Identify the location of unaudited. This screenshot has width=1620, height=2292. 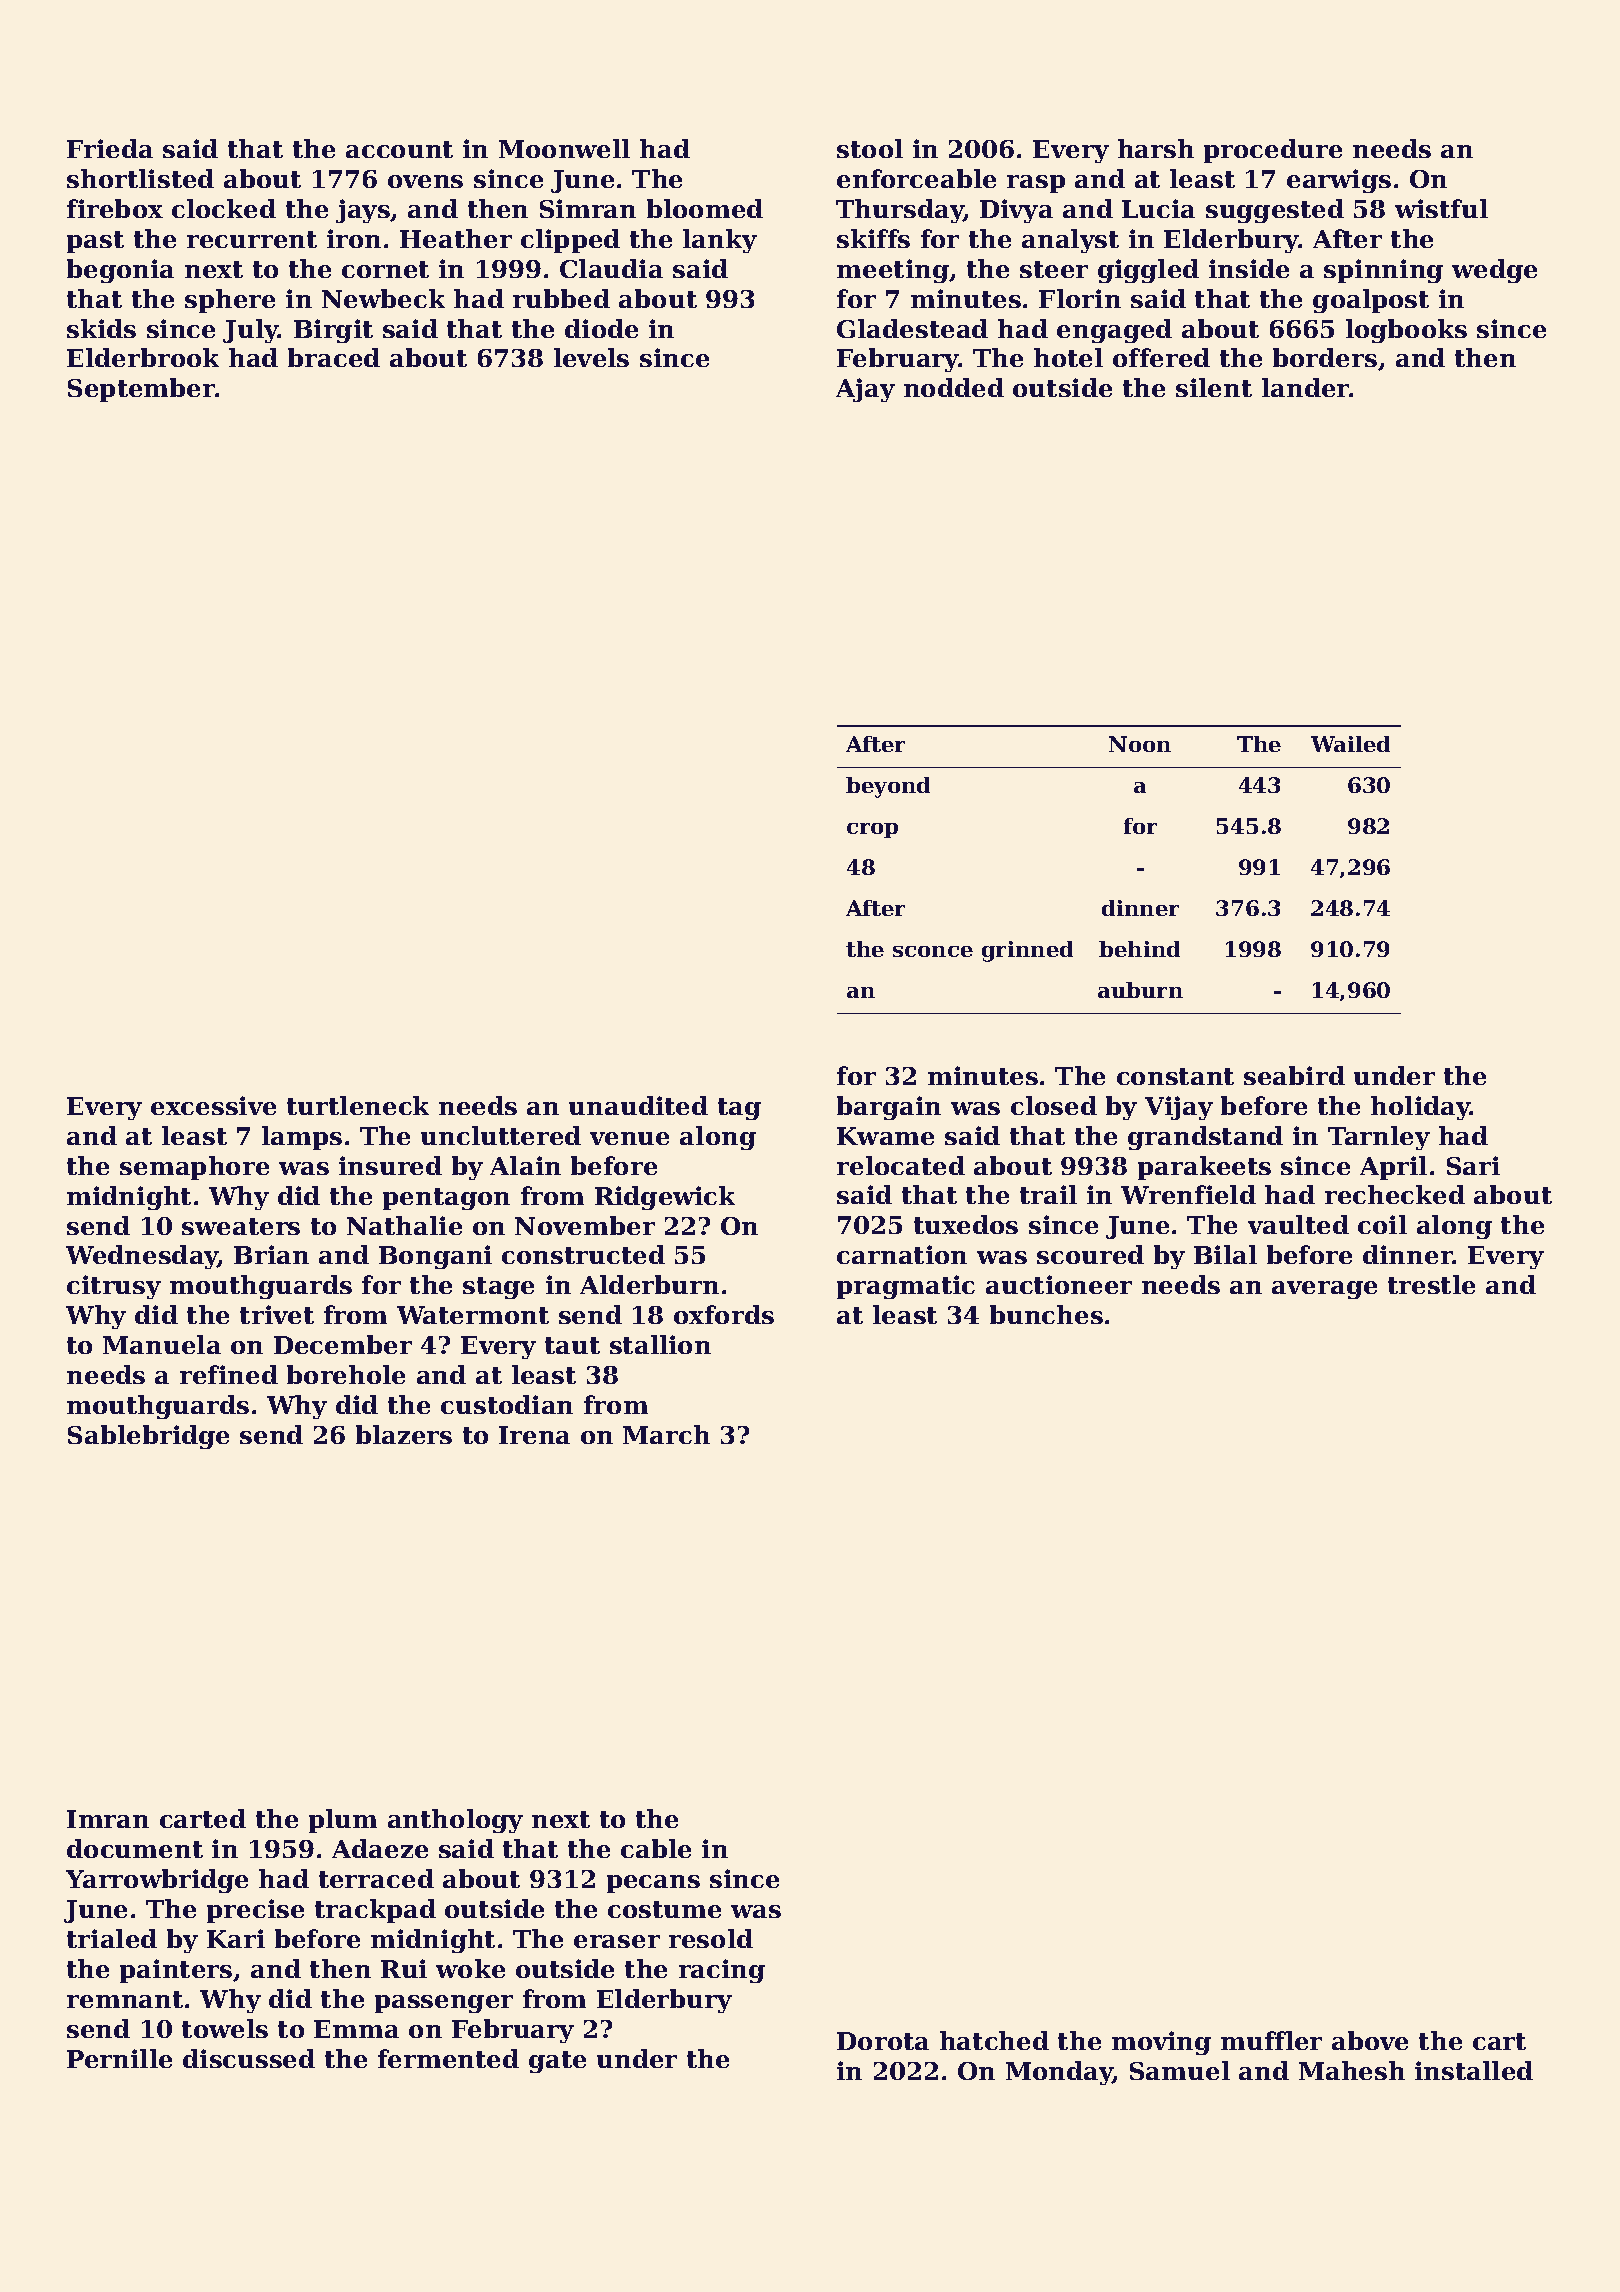
(638, 1105).
